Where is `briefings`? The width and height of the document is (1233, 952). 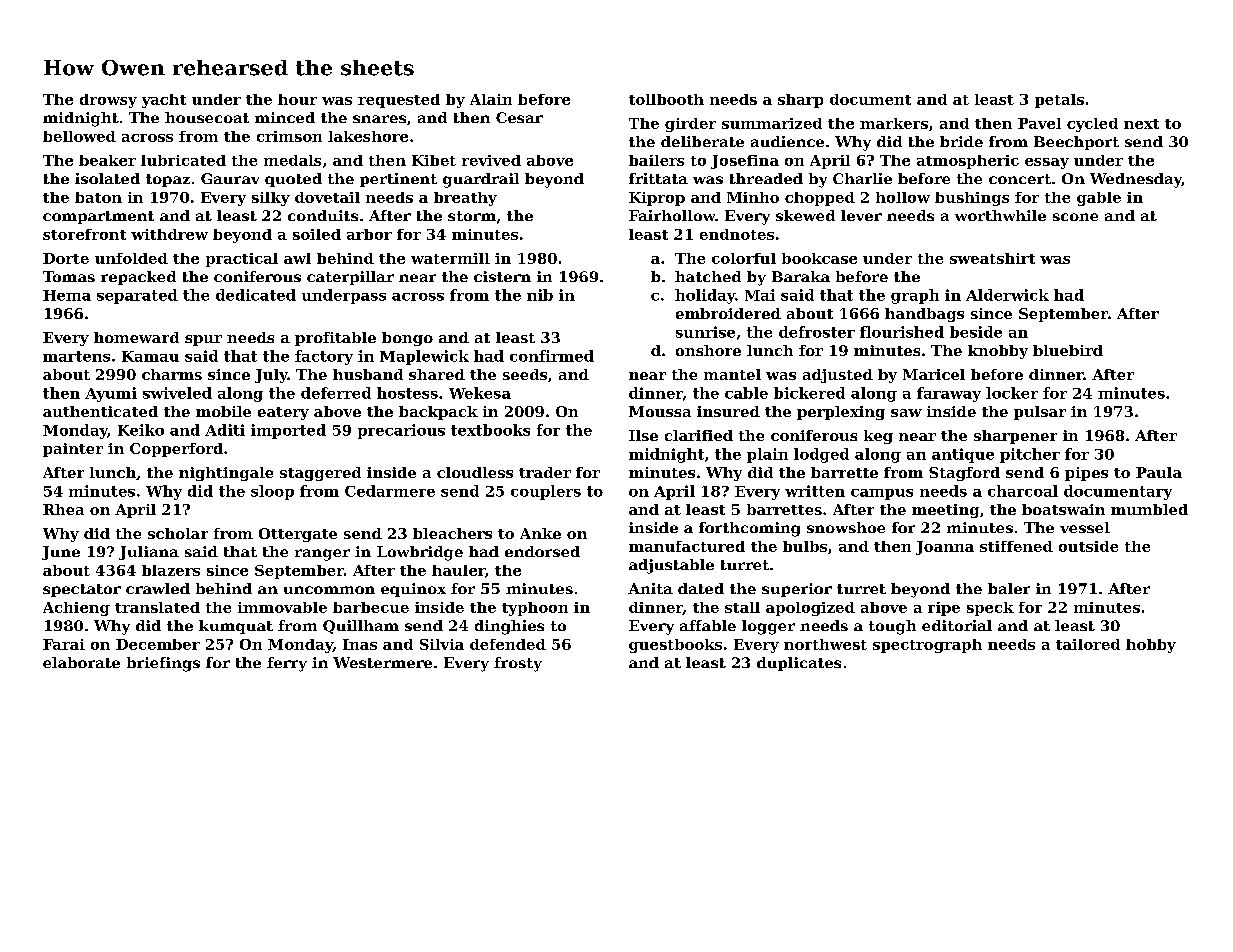 briefings is located at coordinates (163, 664).
